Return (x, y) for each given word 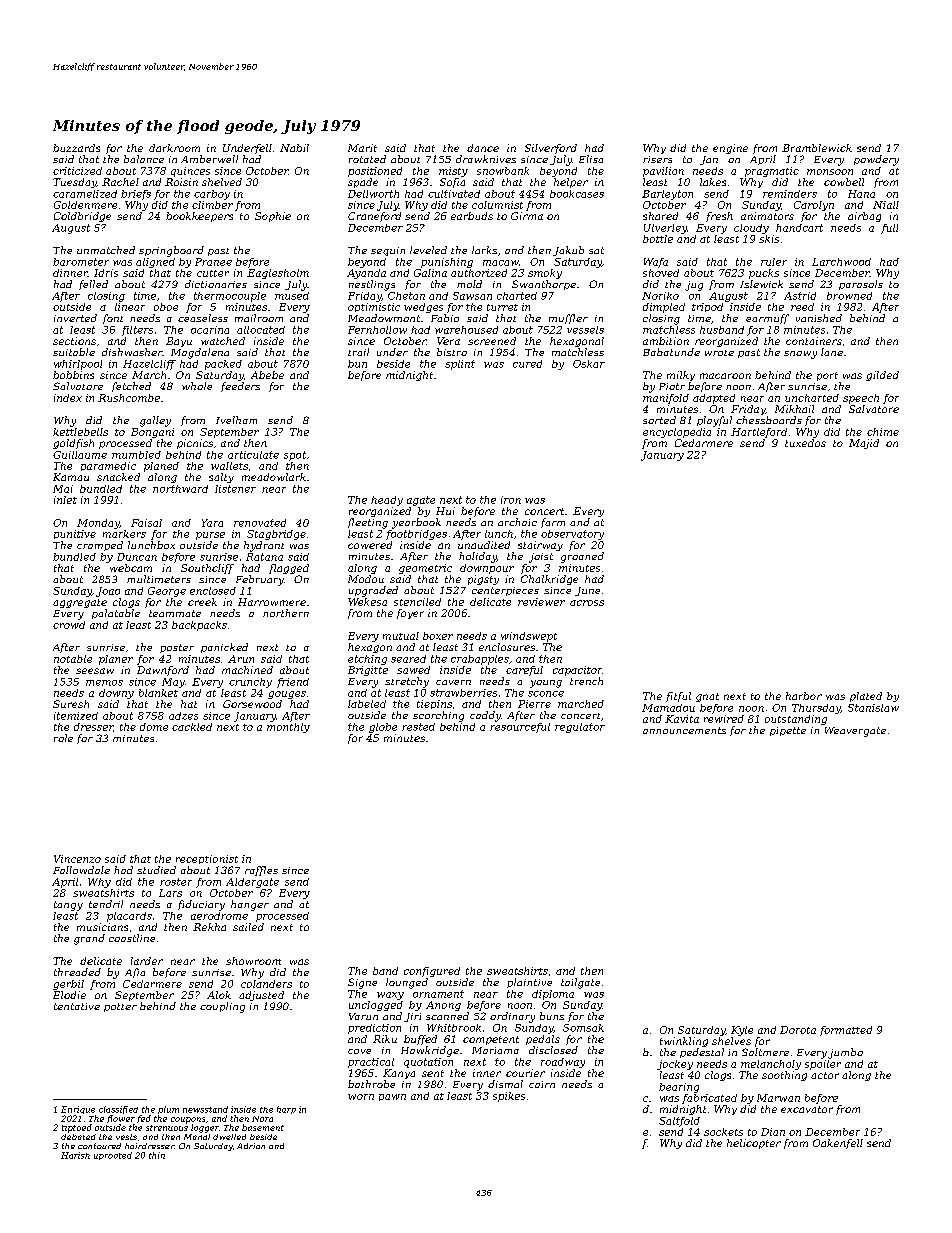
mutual (401, 636)
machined (247, 670)
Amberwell (209, 159)
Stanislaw (873, 708)
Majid (864, 444)
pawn (392, 1097)
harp (286, 1110)
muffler (568, 319)
